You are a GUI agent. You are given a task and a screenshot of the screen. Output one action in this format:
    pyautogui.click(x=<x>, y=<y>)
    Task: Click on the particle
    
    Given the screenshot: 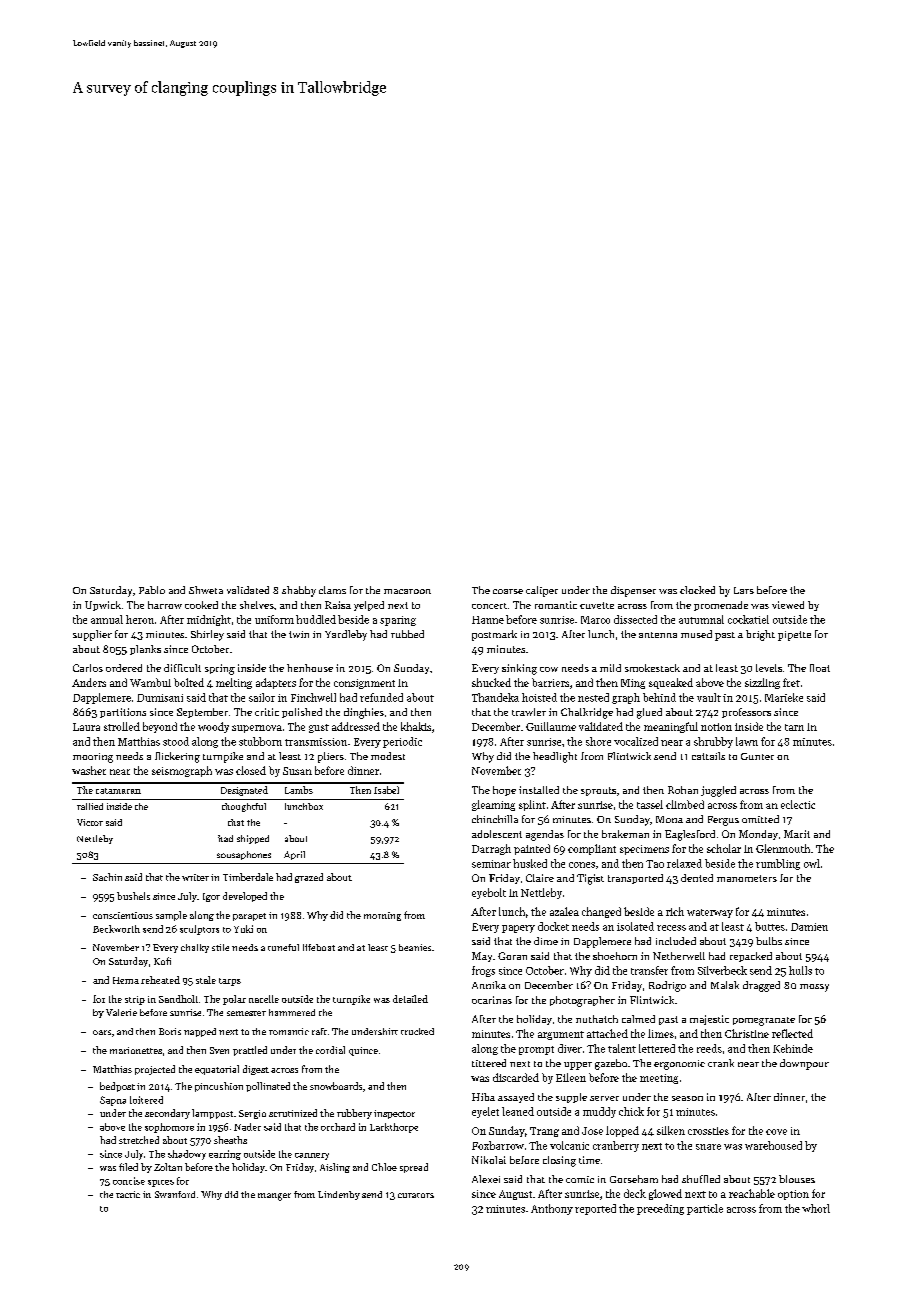 What is the action you would take?
    pyautogui.click(x=705, y=1209)
